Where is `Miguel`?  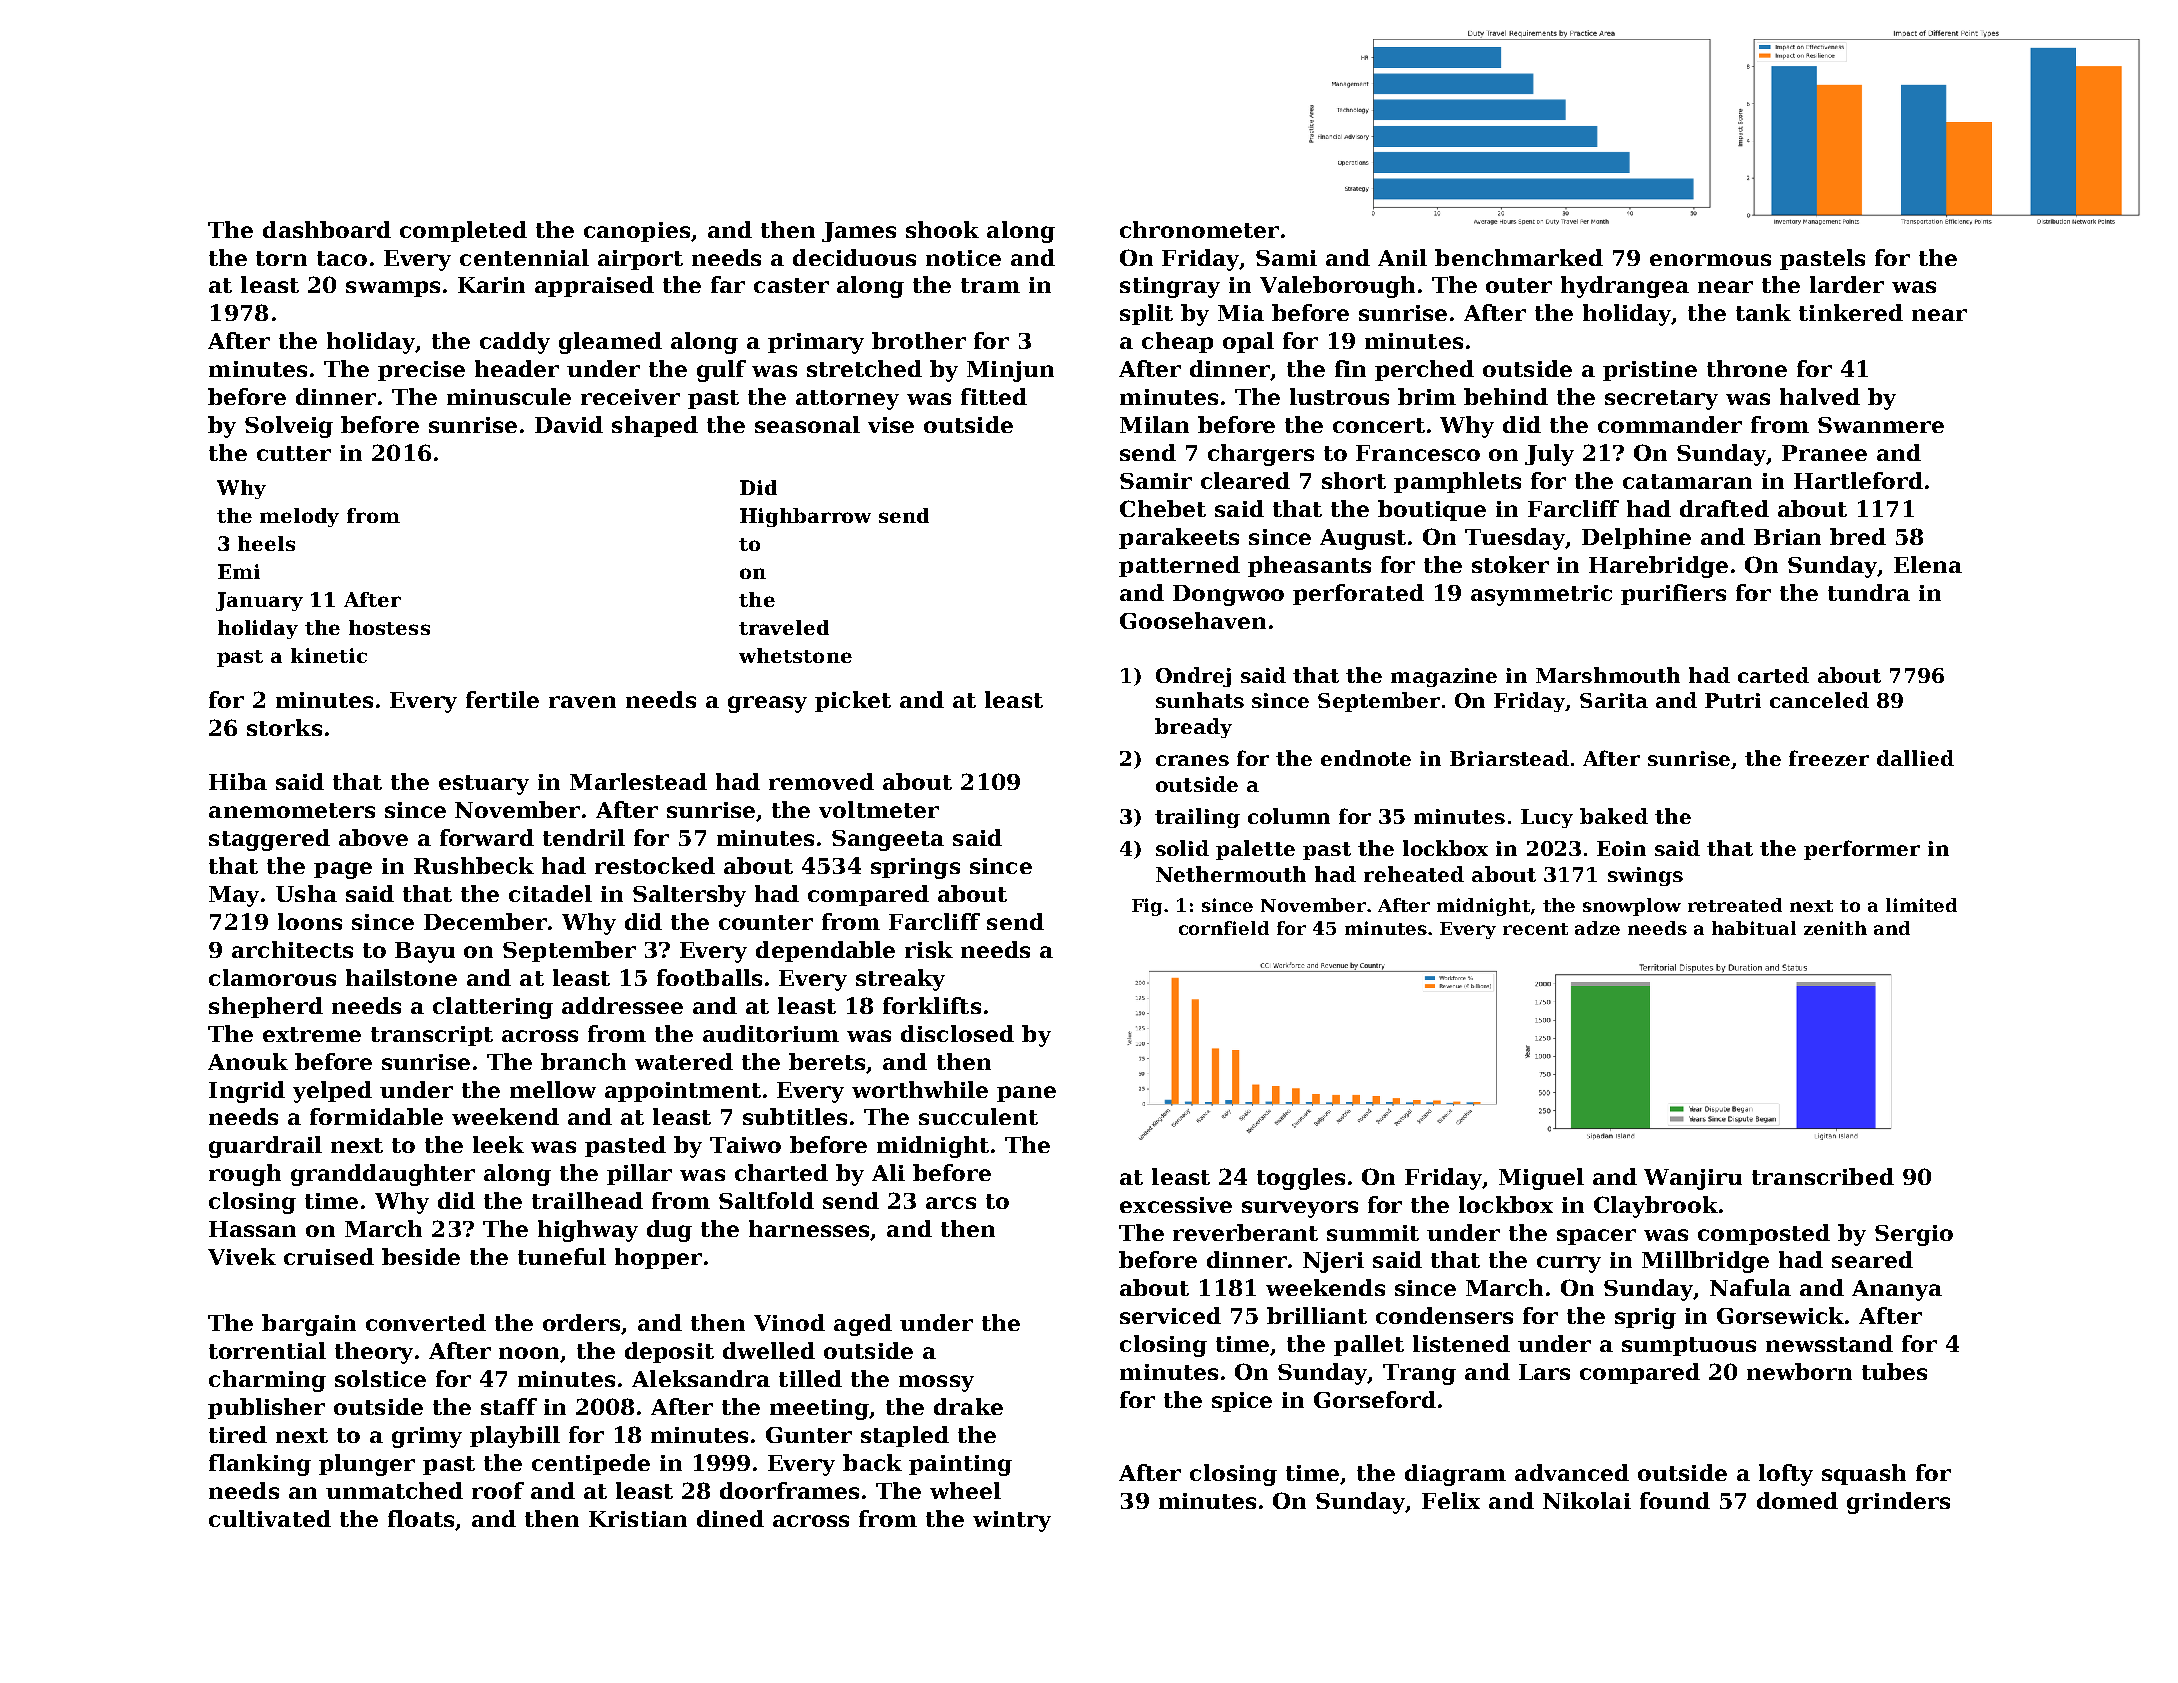 Miguel is located at coordinates (1541, 1179).
